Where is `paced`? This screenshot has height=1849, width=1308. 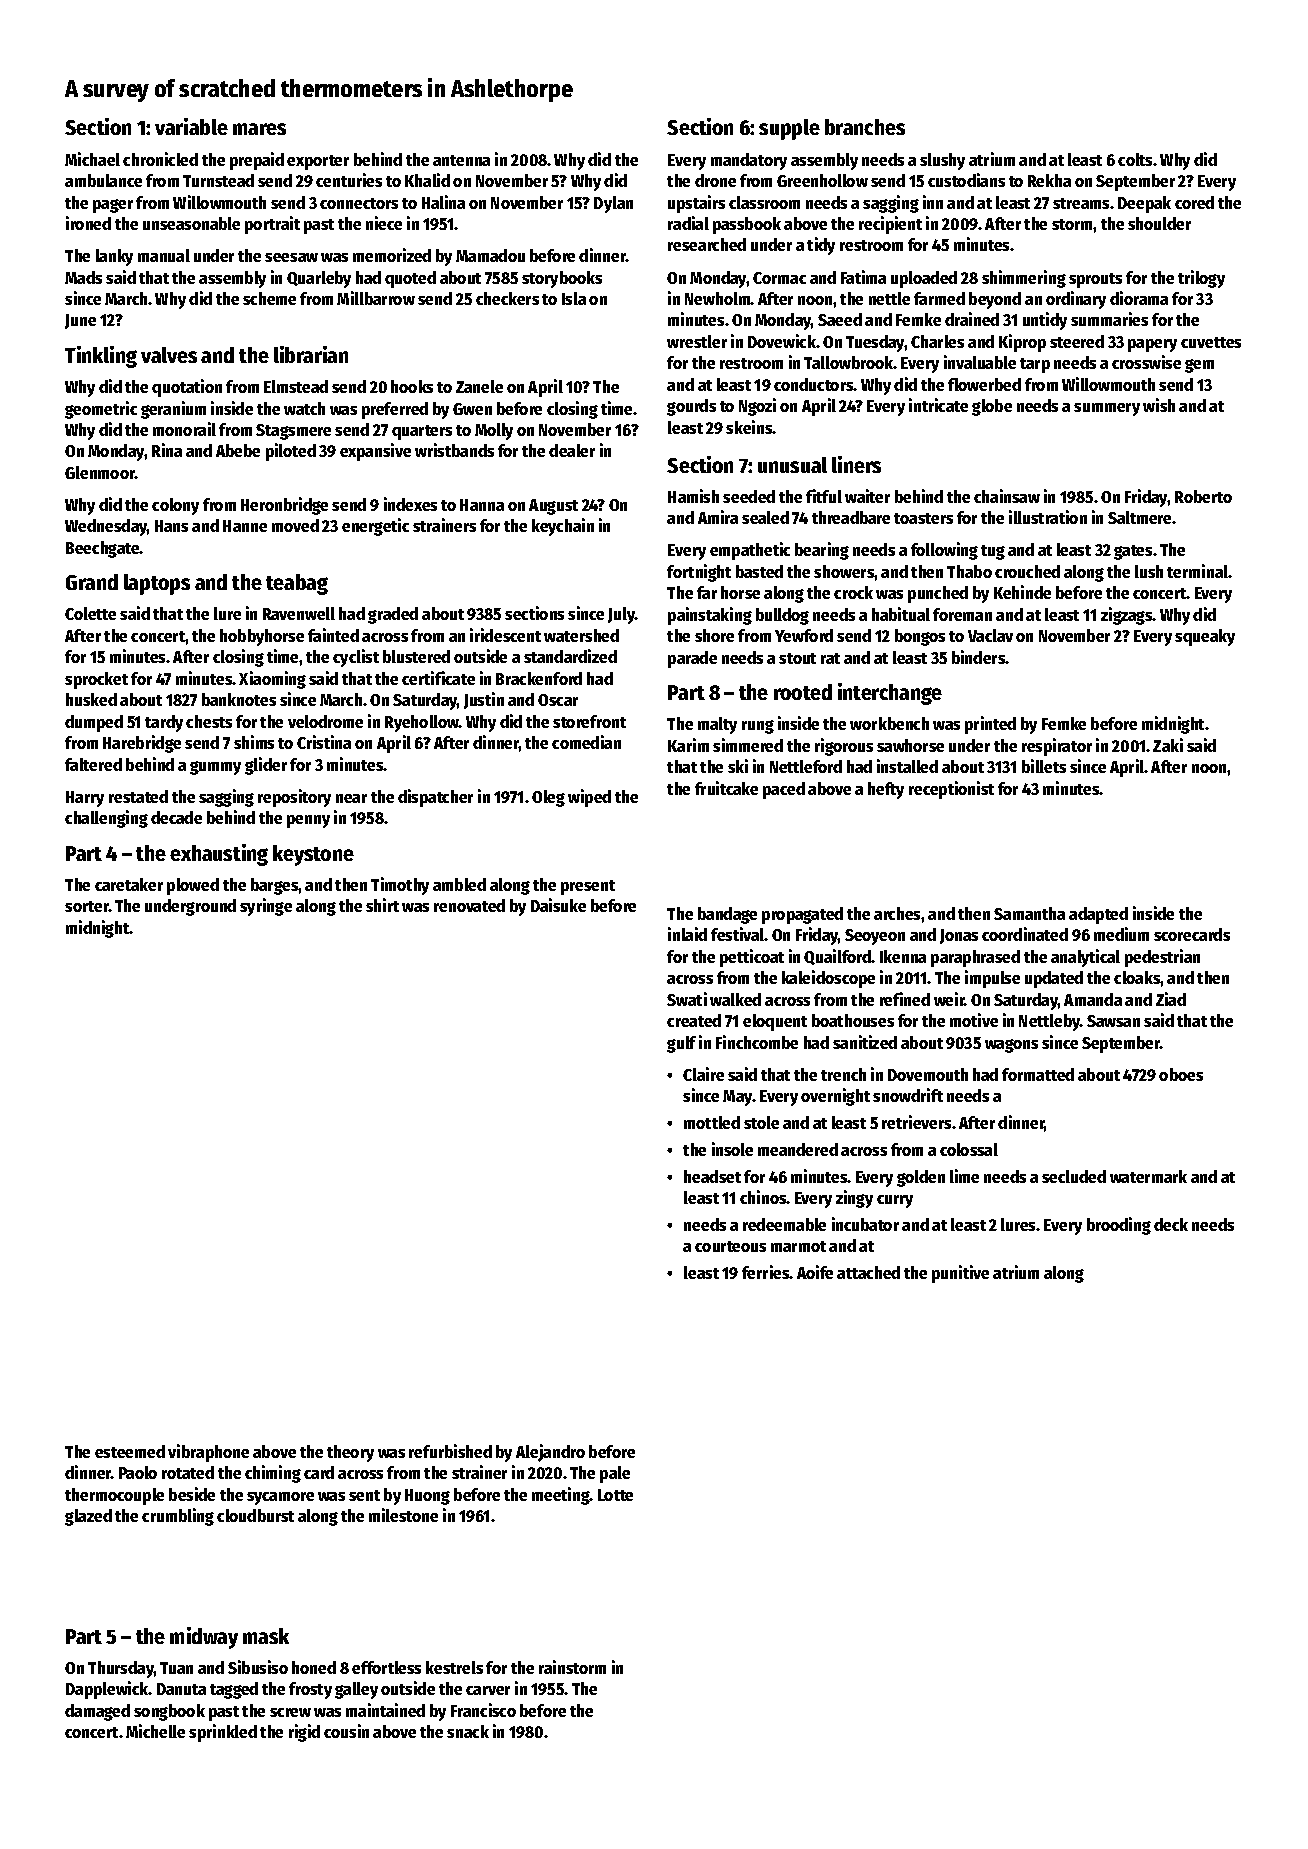 paced is located at coordinates (784, 790).
